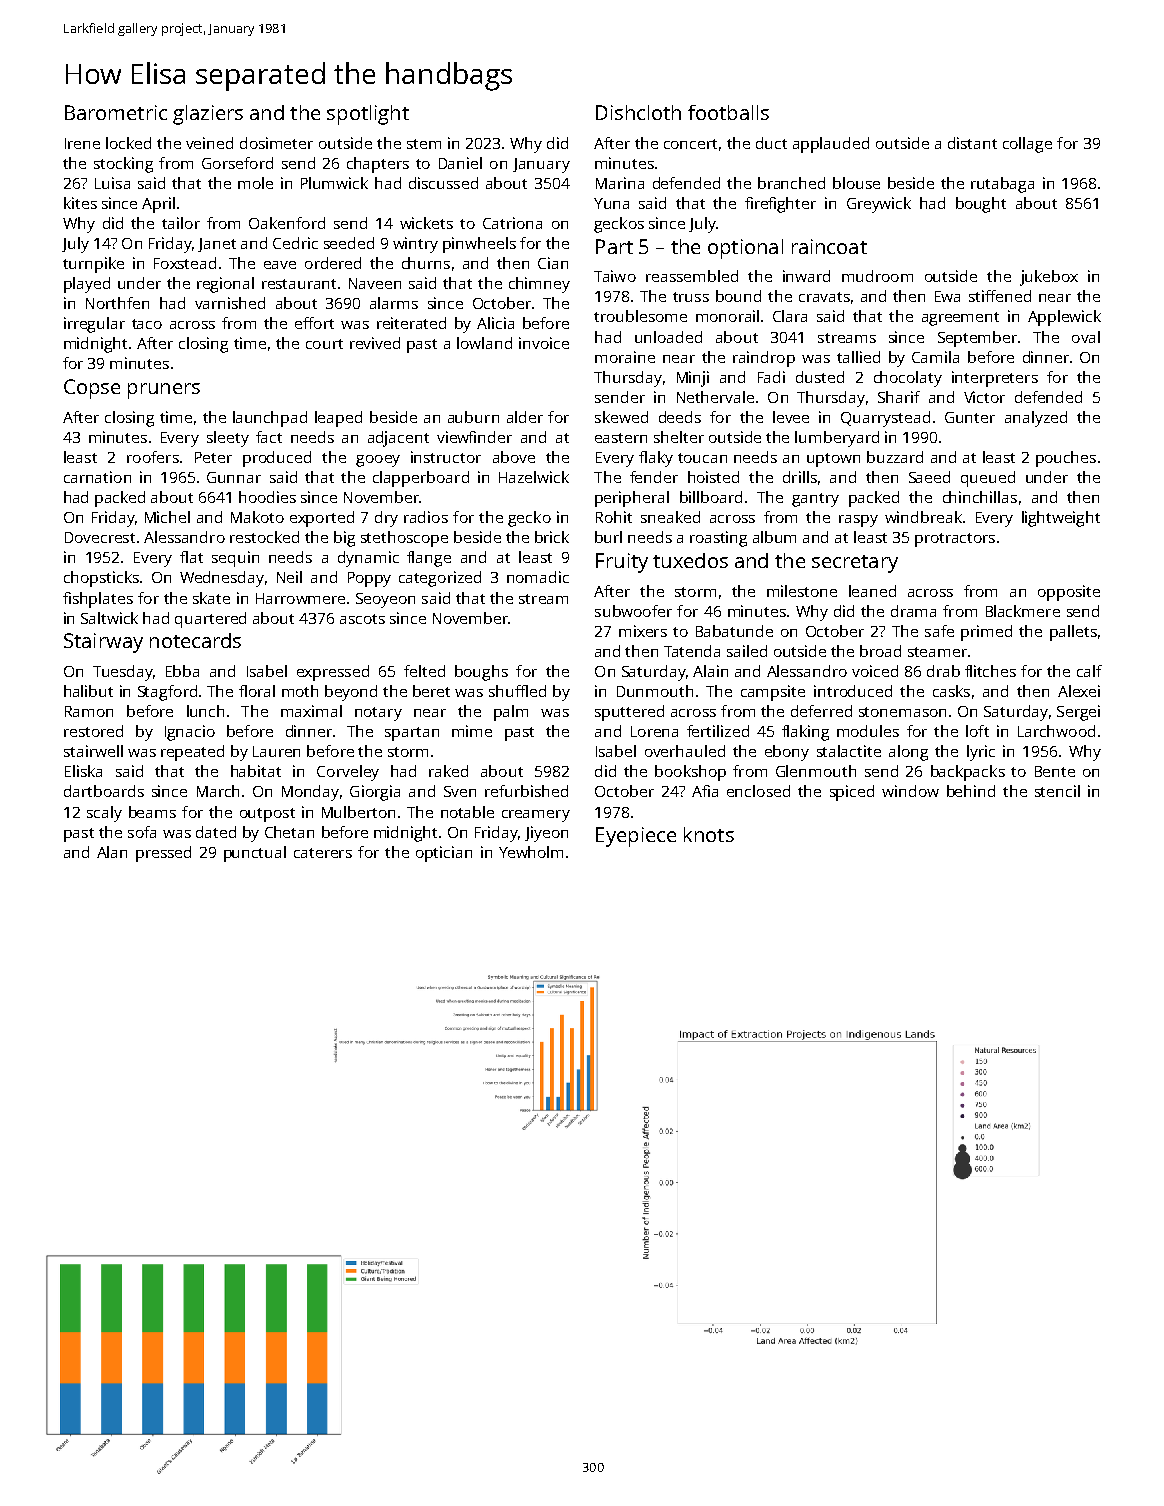 The height and width of the screenshot is (1506, 1164). What do you see at coordinates (531, 852) in the screenshot?
I see `Yewholm` at bounding box center [531, 852].
